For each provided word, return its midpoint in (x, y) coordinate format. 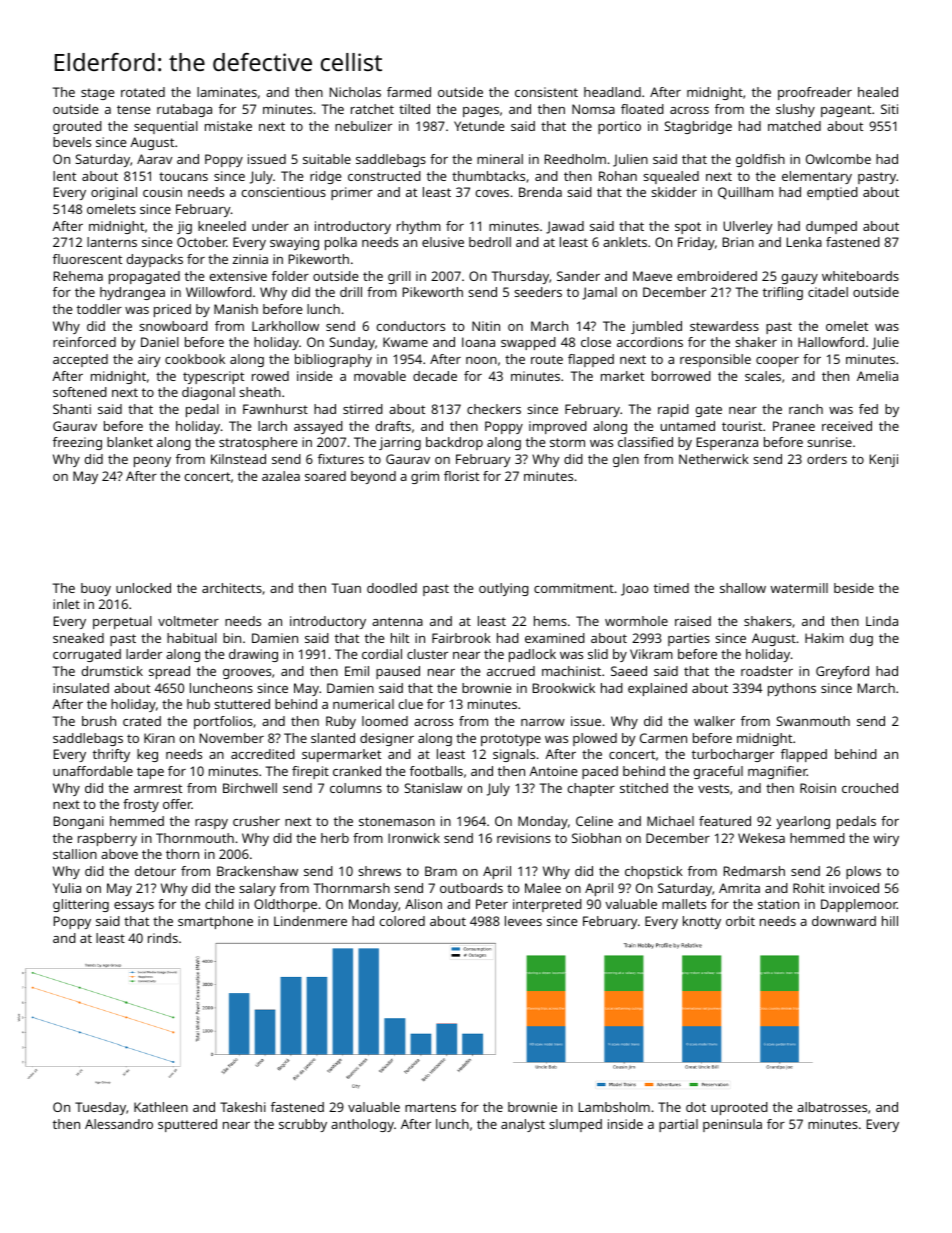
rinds (163, 938)
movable (380, 376)
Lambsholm (614, 1107)
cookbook (195, 359)
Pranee (794, 426)
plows (863, 872)
